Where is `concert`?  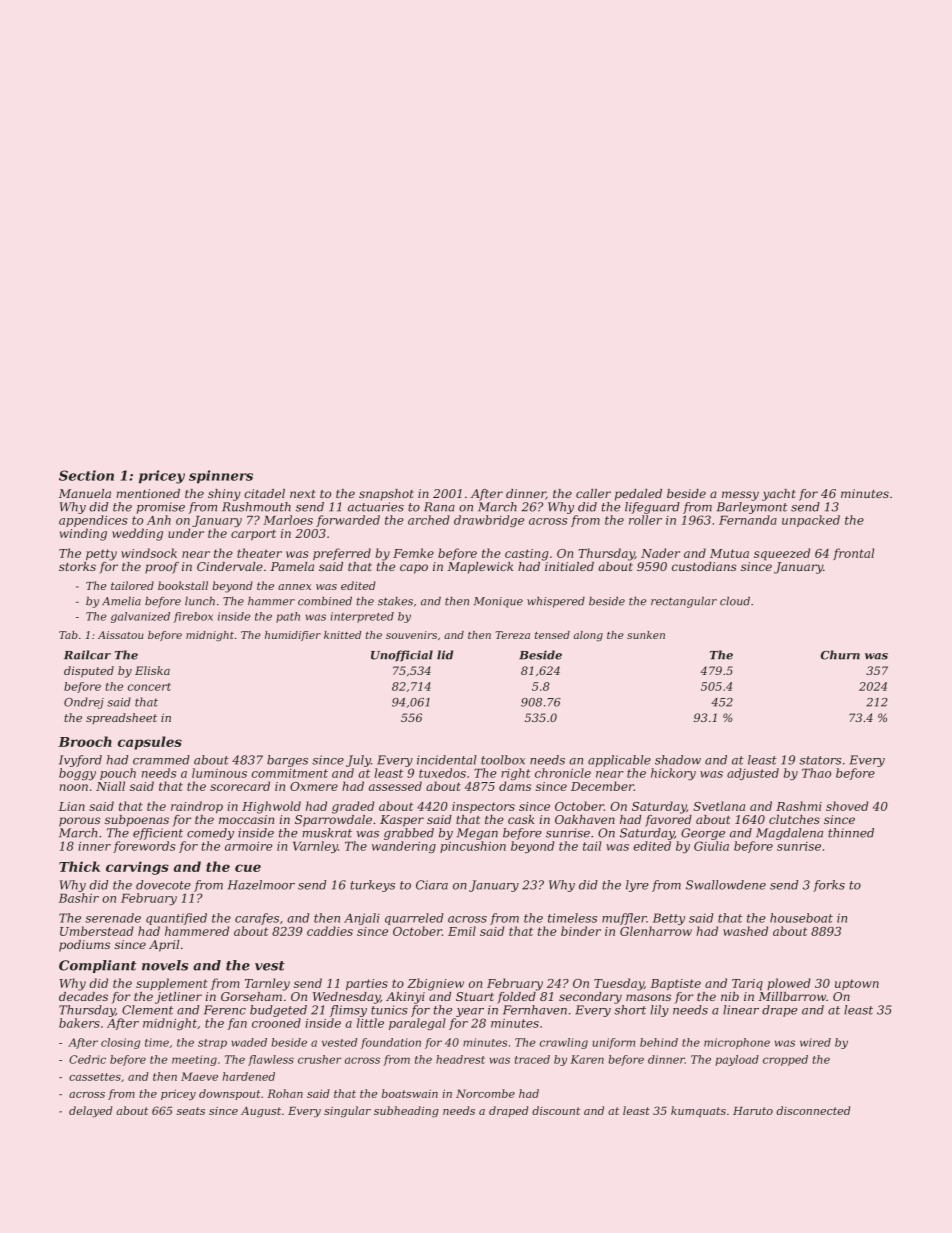
concert is located at coordinates (149, 687).
